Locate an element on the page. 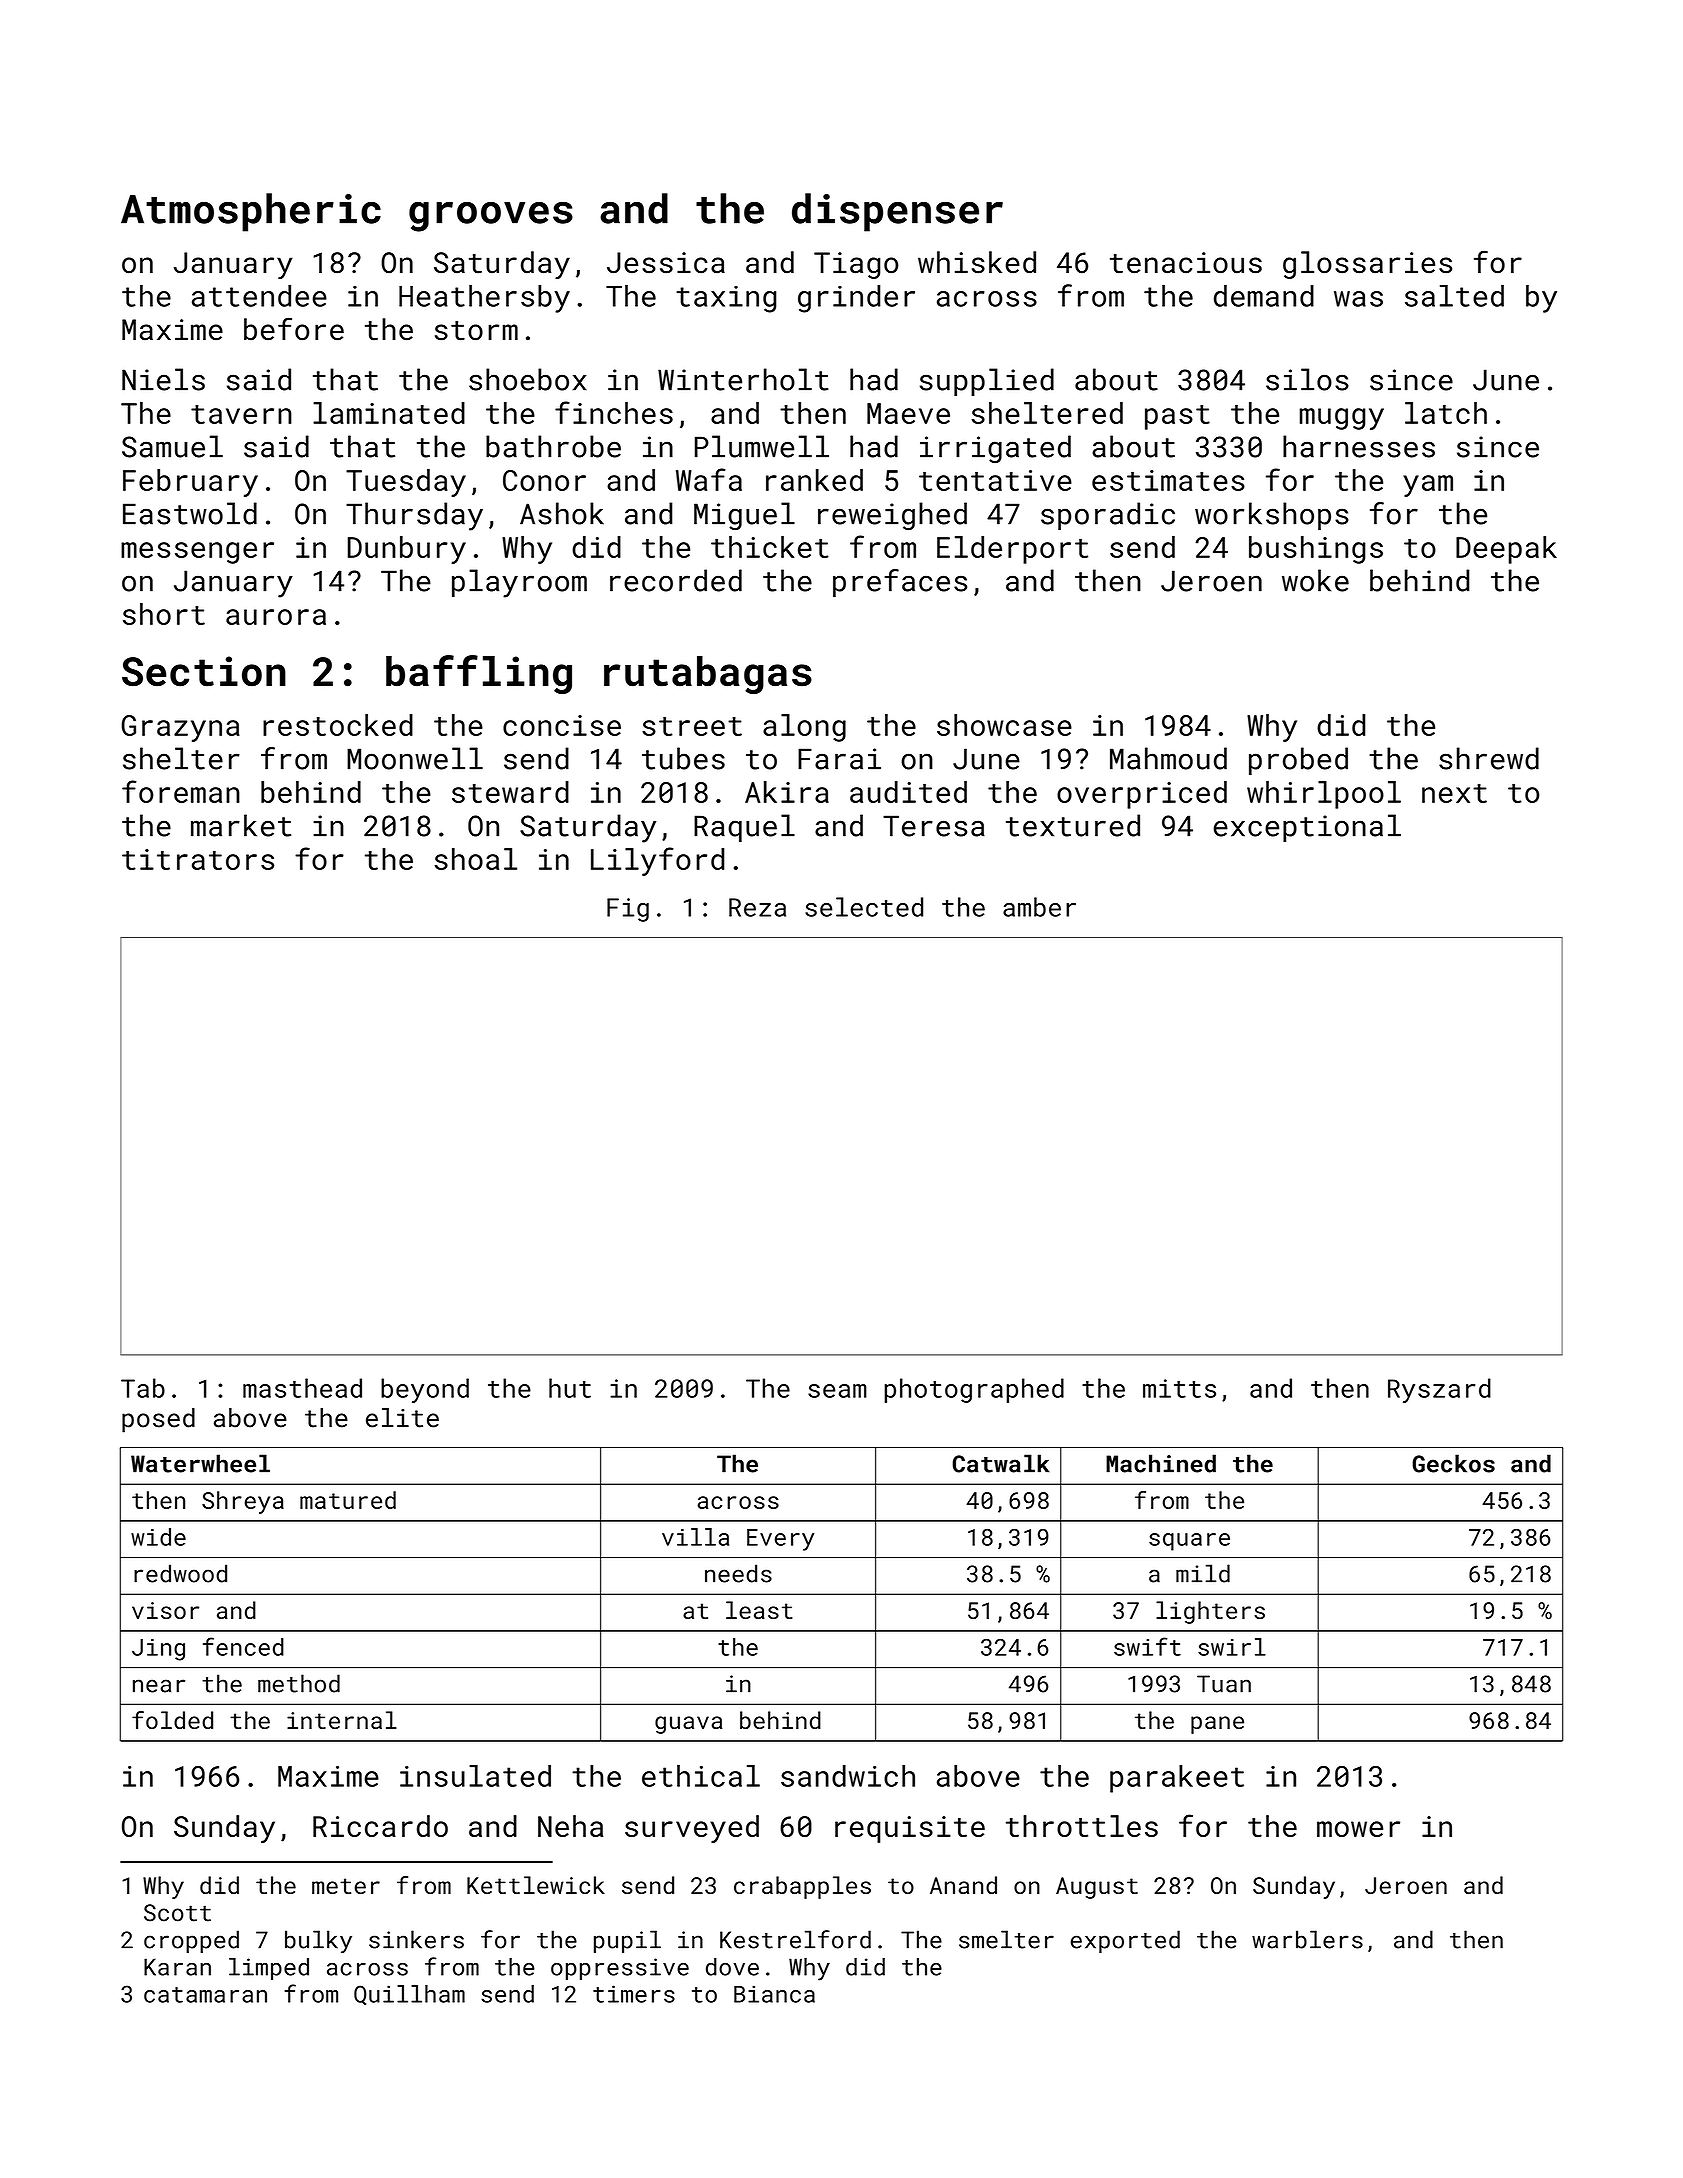  Catwalk is located at coordinates (1001, 1463).
